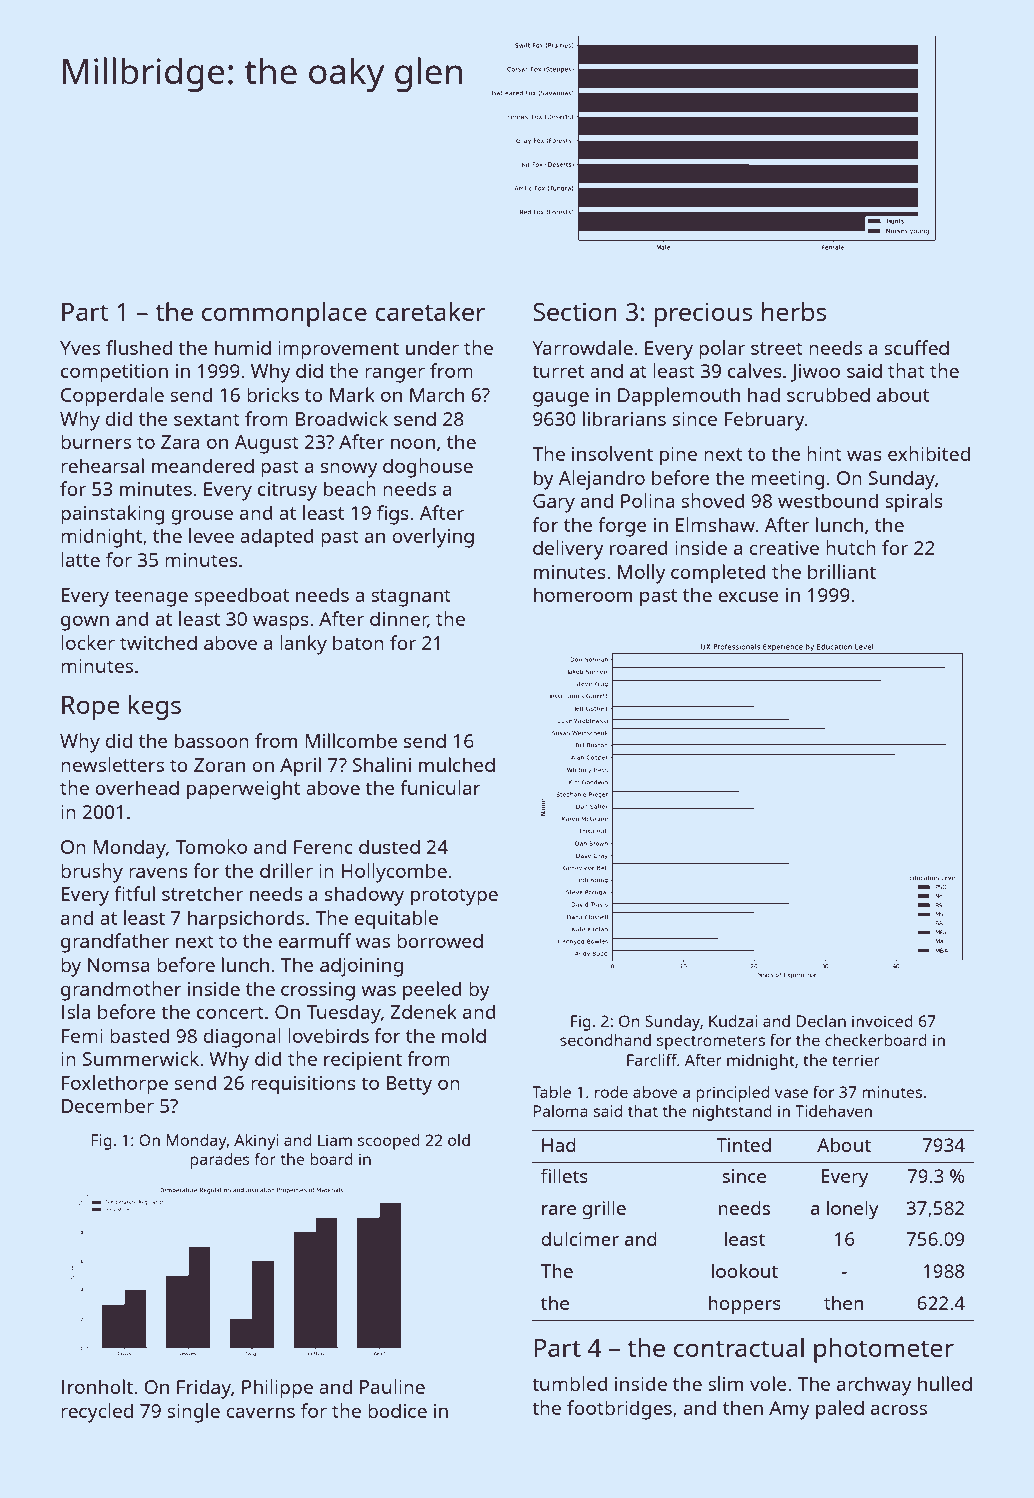 Image resolution: width=1034 pixels, height=1498 pixels. Describe the element at coordinates (884, 1350) in the page. I see `photometer` at that location.
